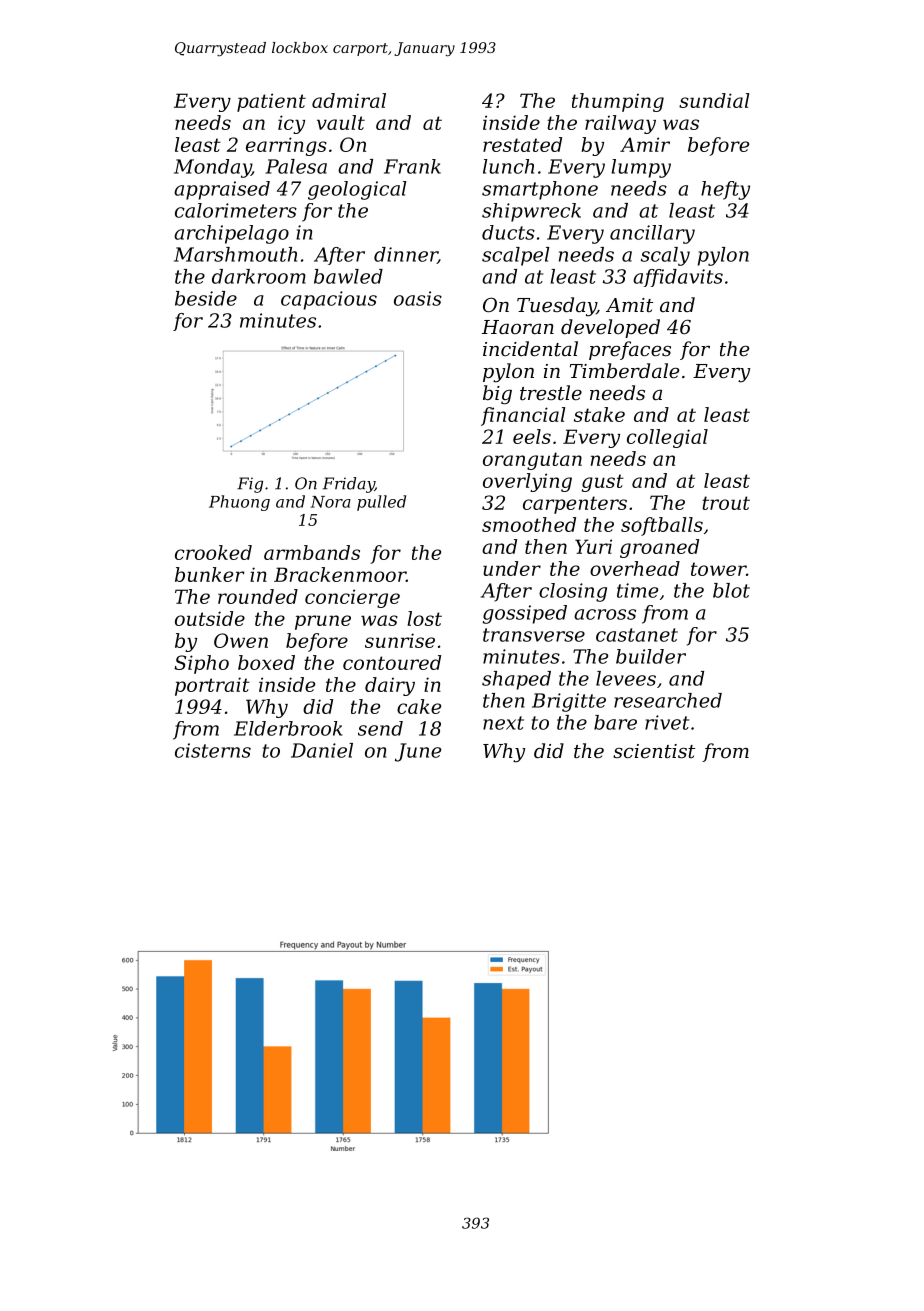 This screenshot has height=1311, width=924. I want to click on Haoran, so click(518, 327).
